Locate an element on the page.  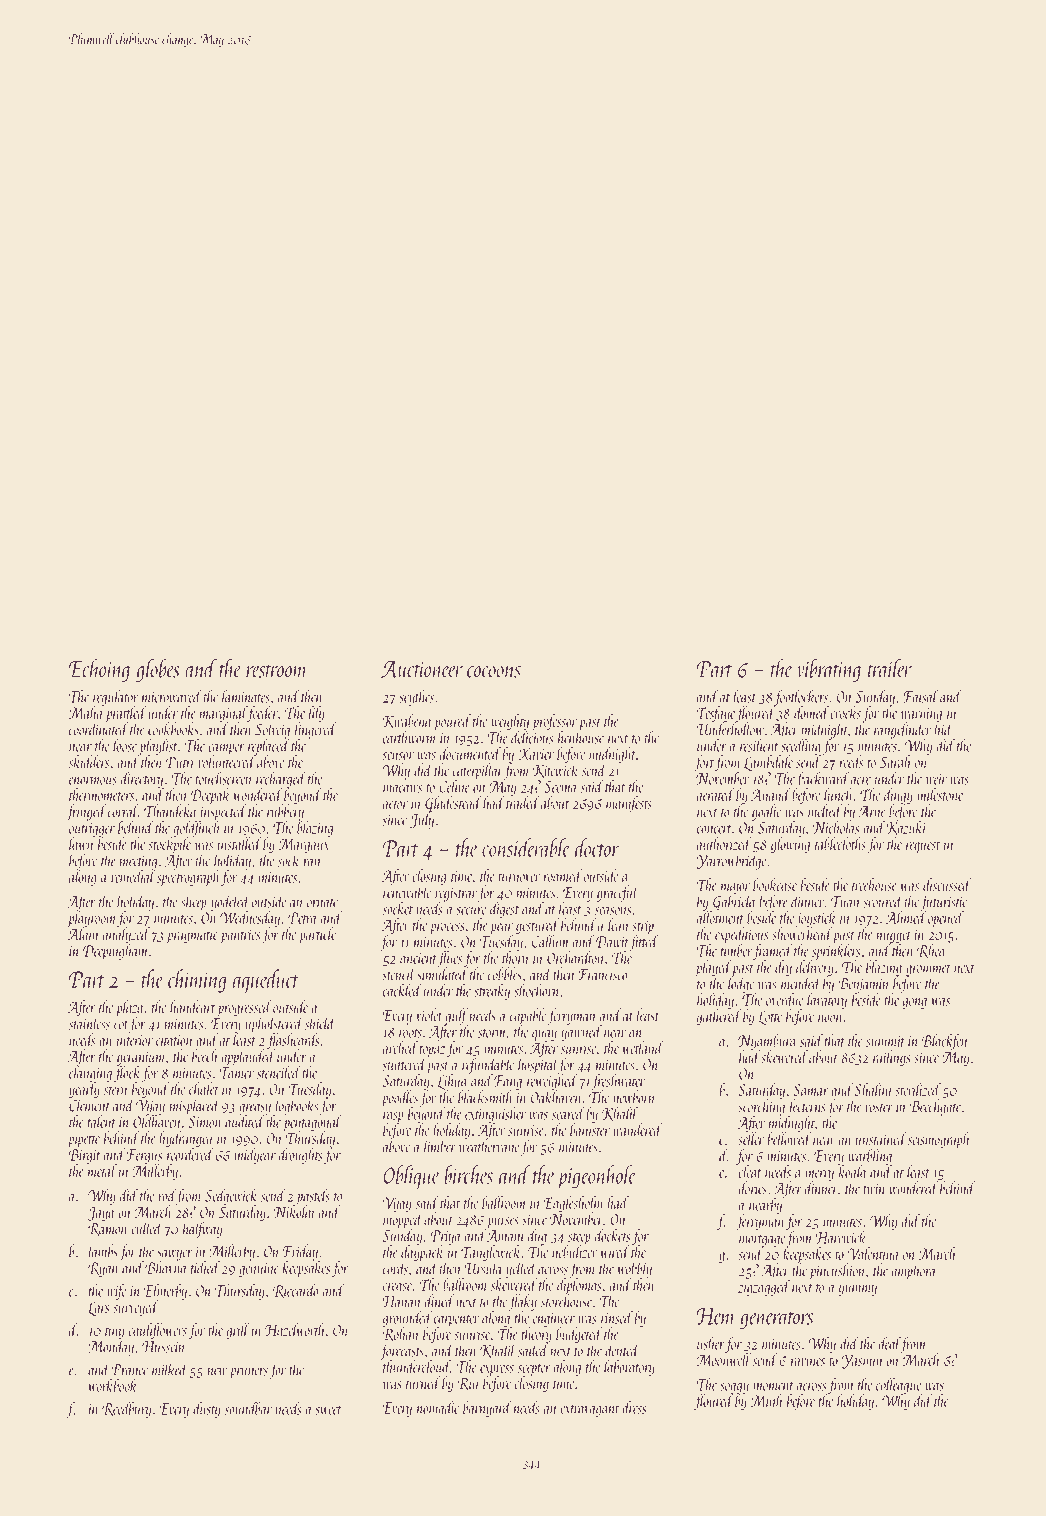
trailer is located at coordinates (890, 668).
